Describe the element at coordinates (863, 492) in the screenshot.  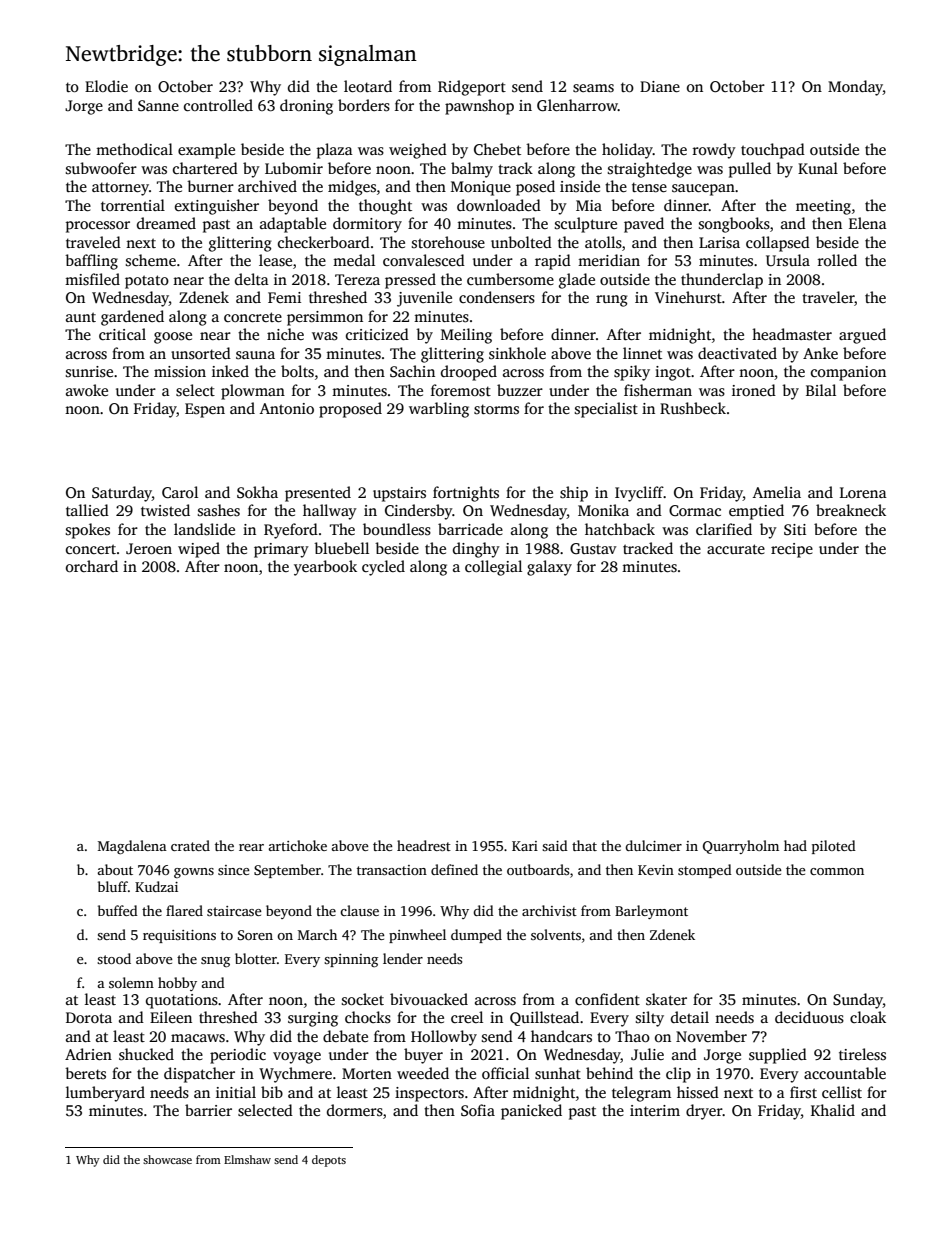
I see `Lorena` at that location.
